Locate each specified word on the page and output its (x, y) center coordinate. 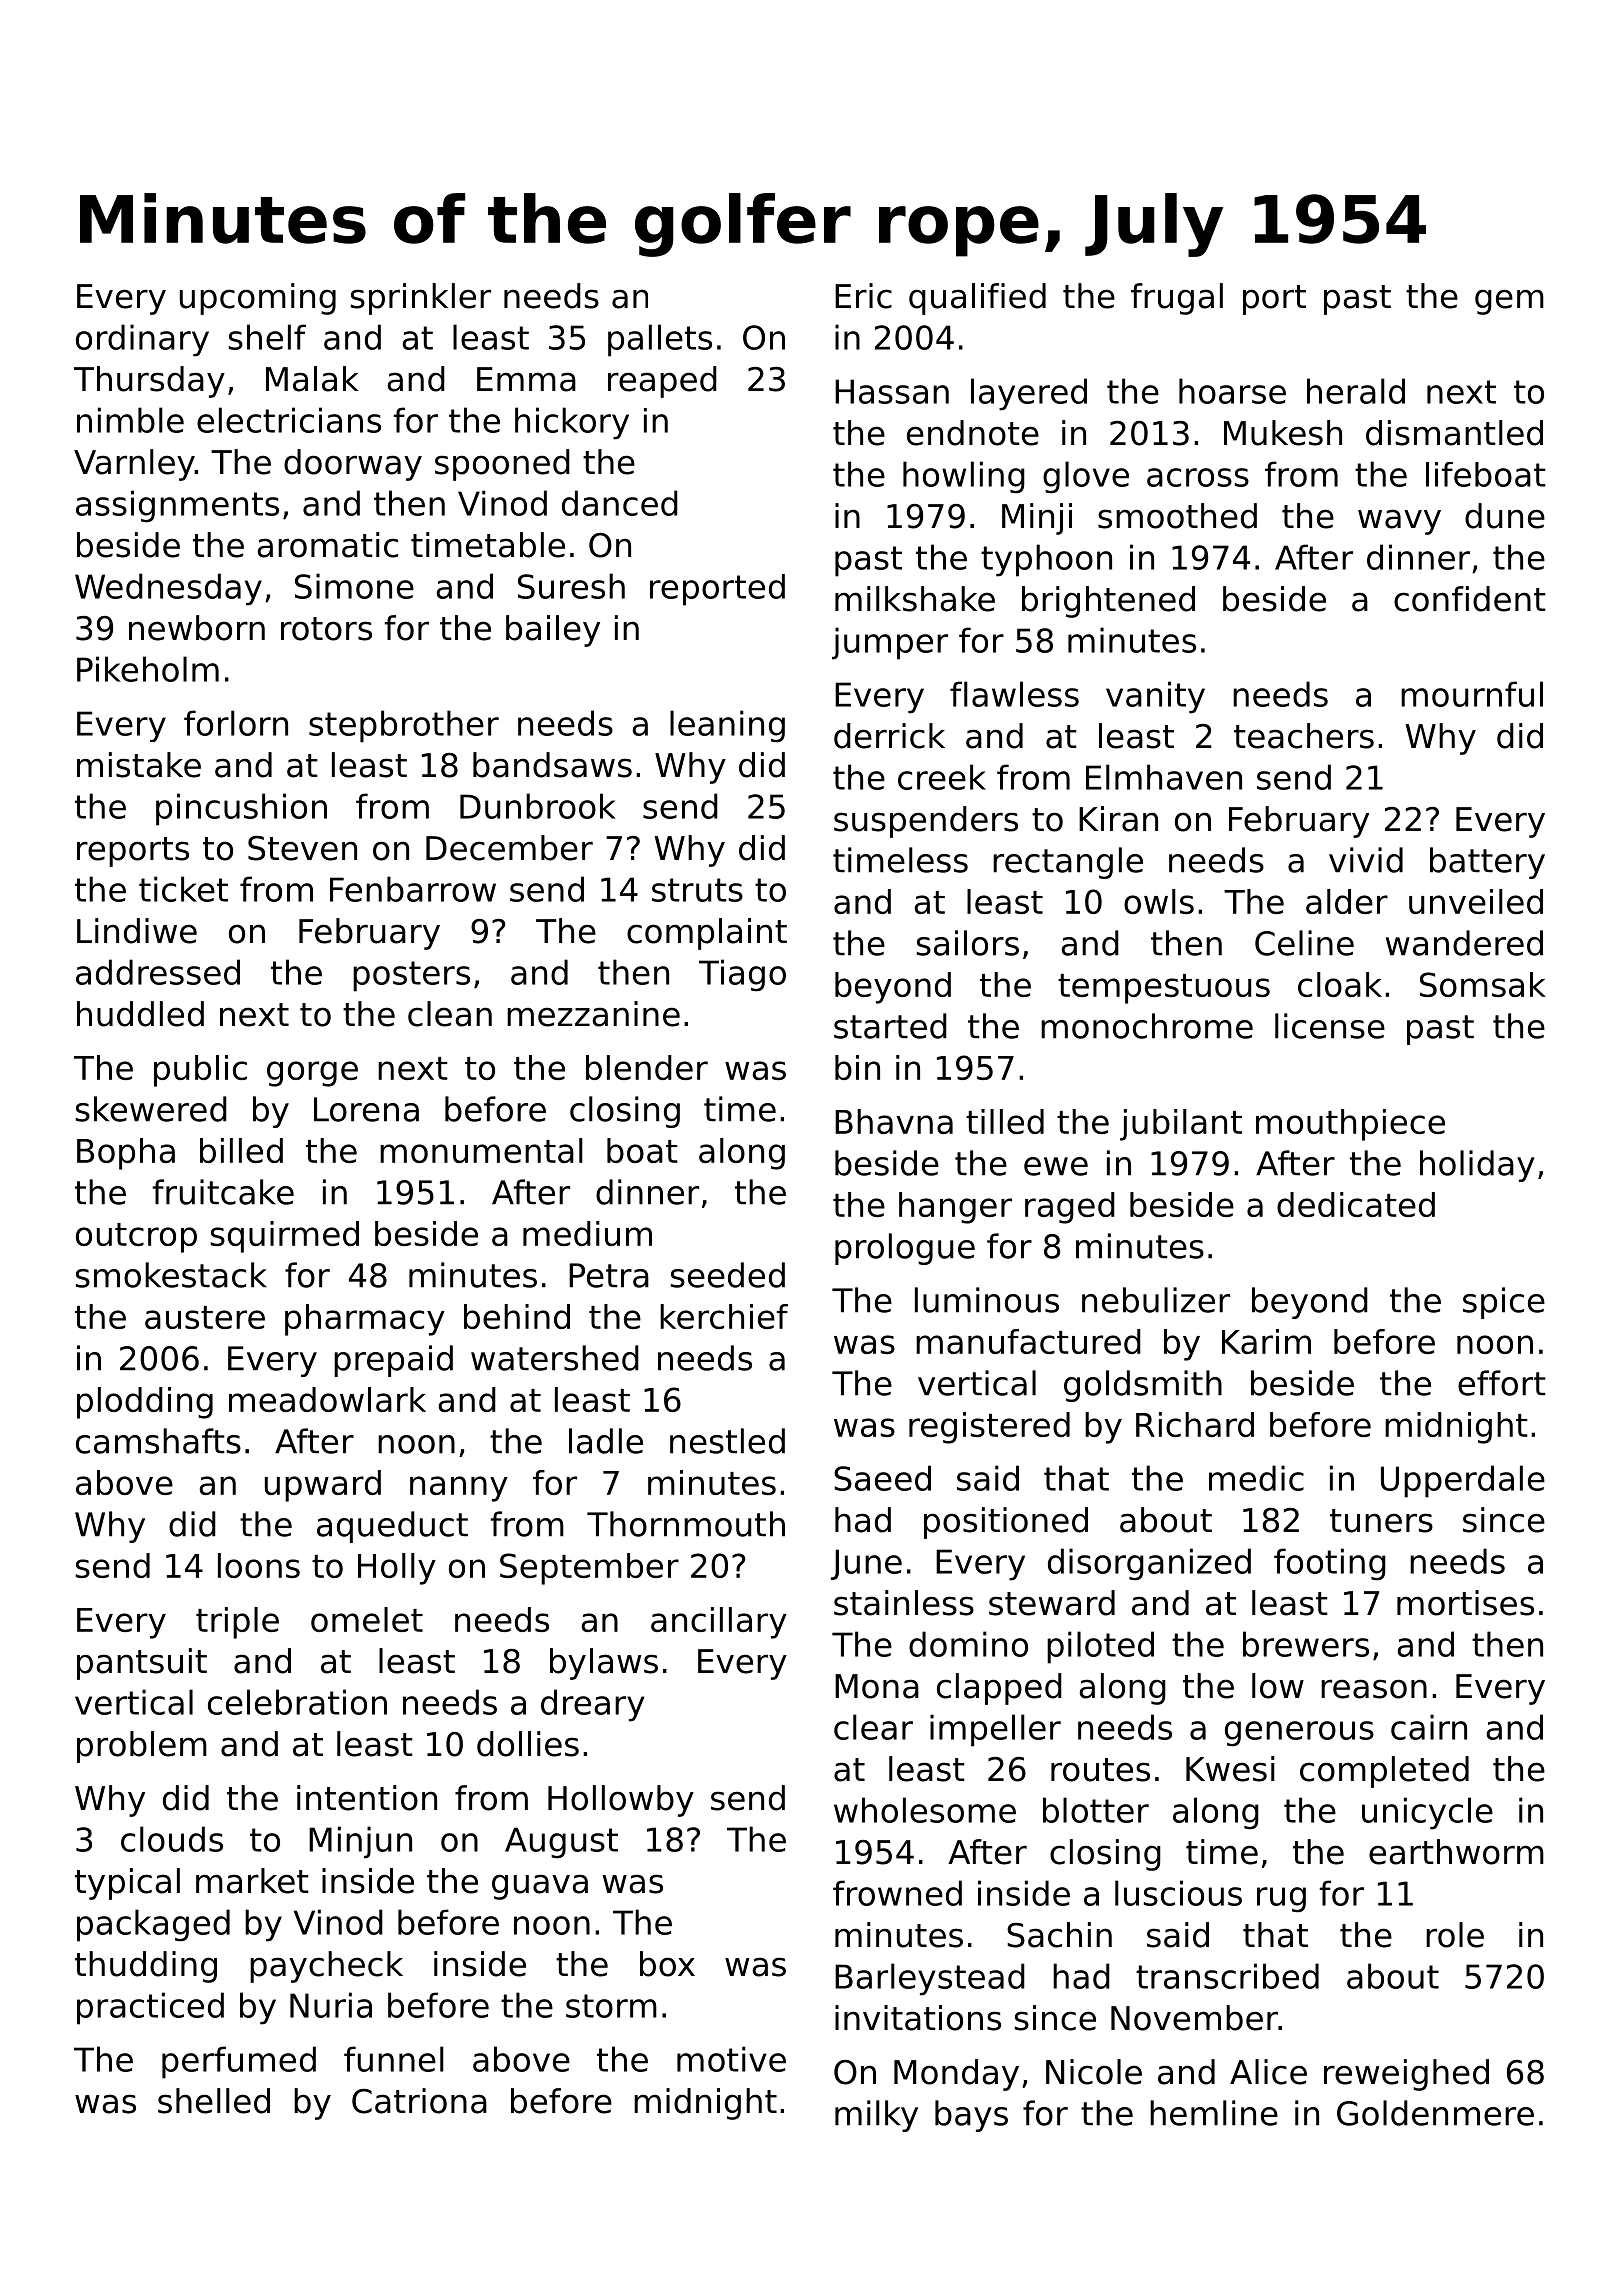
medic (1256, 1478)
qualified (977, 299)
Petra (609, 1275)
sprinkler (421, 299)
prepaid (393, 1361)
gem (1509, 302)
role (1455, 1935)
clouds (172, 1839)
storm (611, 2006)
